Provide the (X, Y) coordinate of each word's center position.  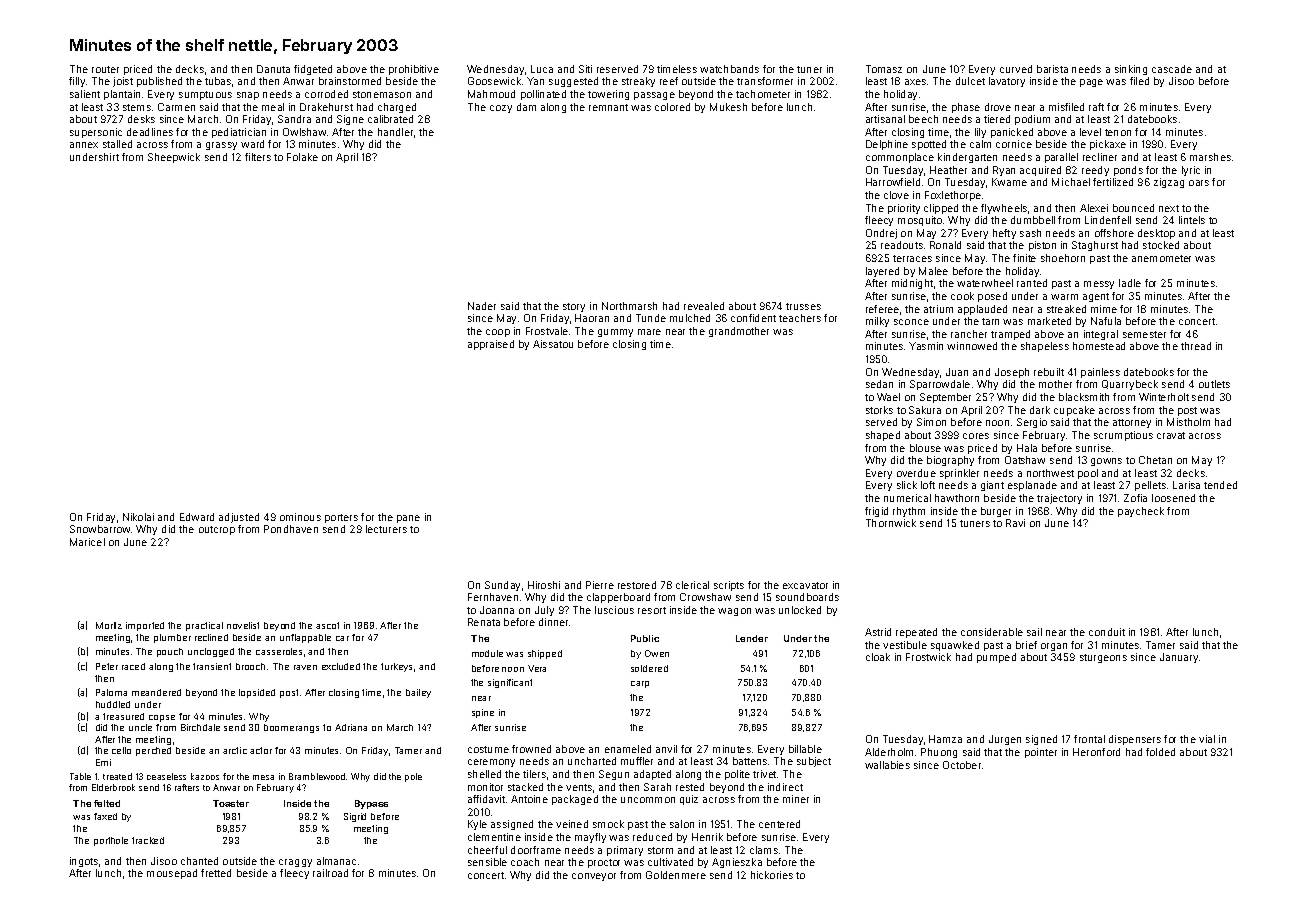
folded (1160, 752)
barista (1052, 69)
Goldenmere (676, 875)
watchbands (729, 69)
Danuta (273, 69)
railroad (330, 873)
